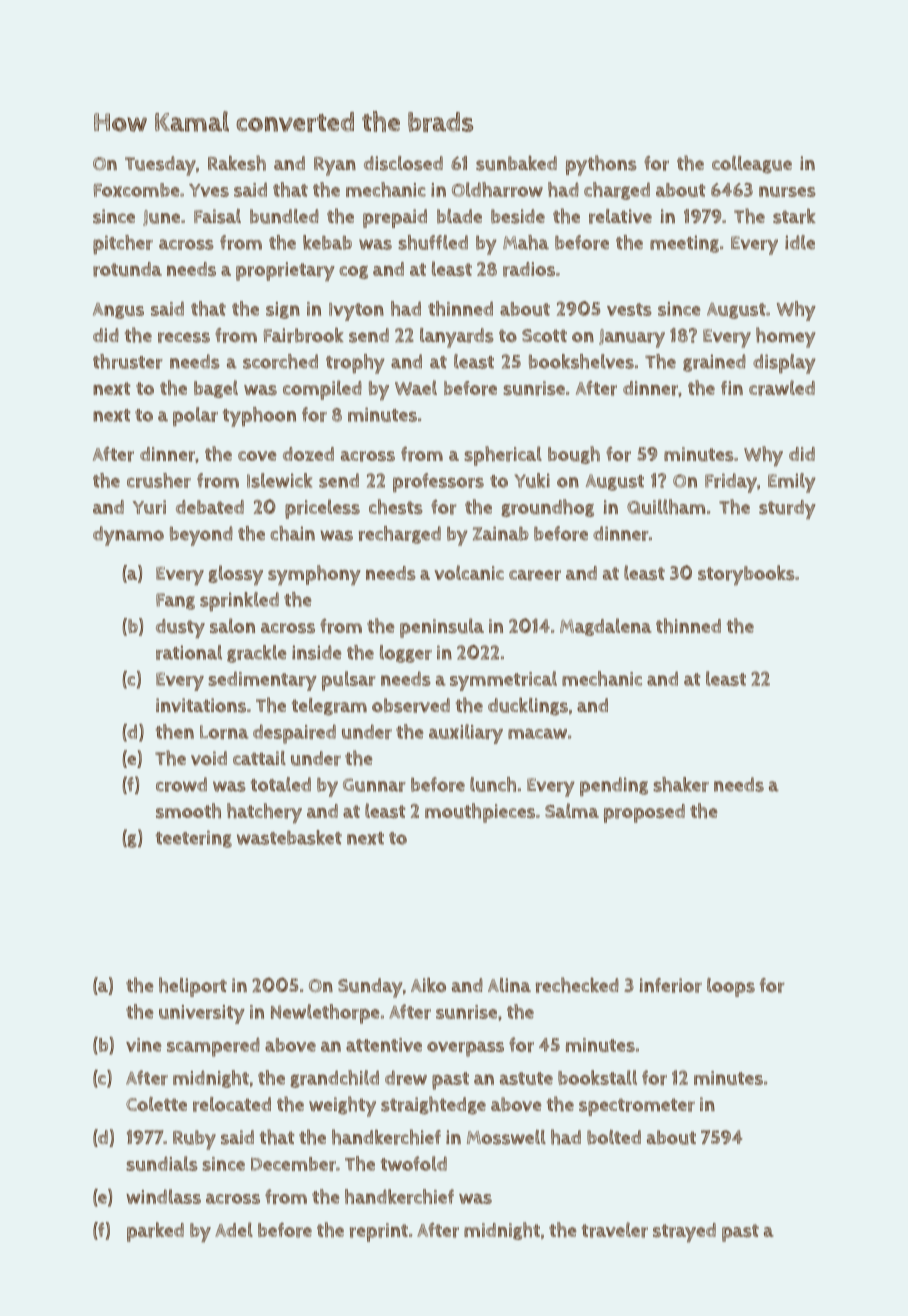 The width and height of the document is (908, 1316). Describe the element at coordinates (516, 163) in the document. I see `sunbaked` at that location.
